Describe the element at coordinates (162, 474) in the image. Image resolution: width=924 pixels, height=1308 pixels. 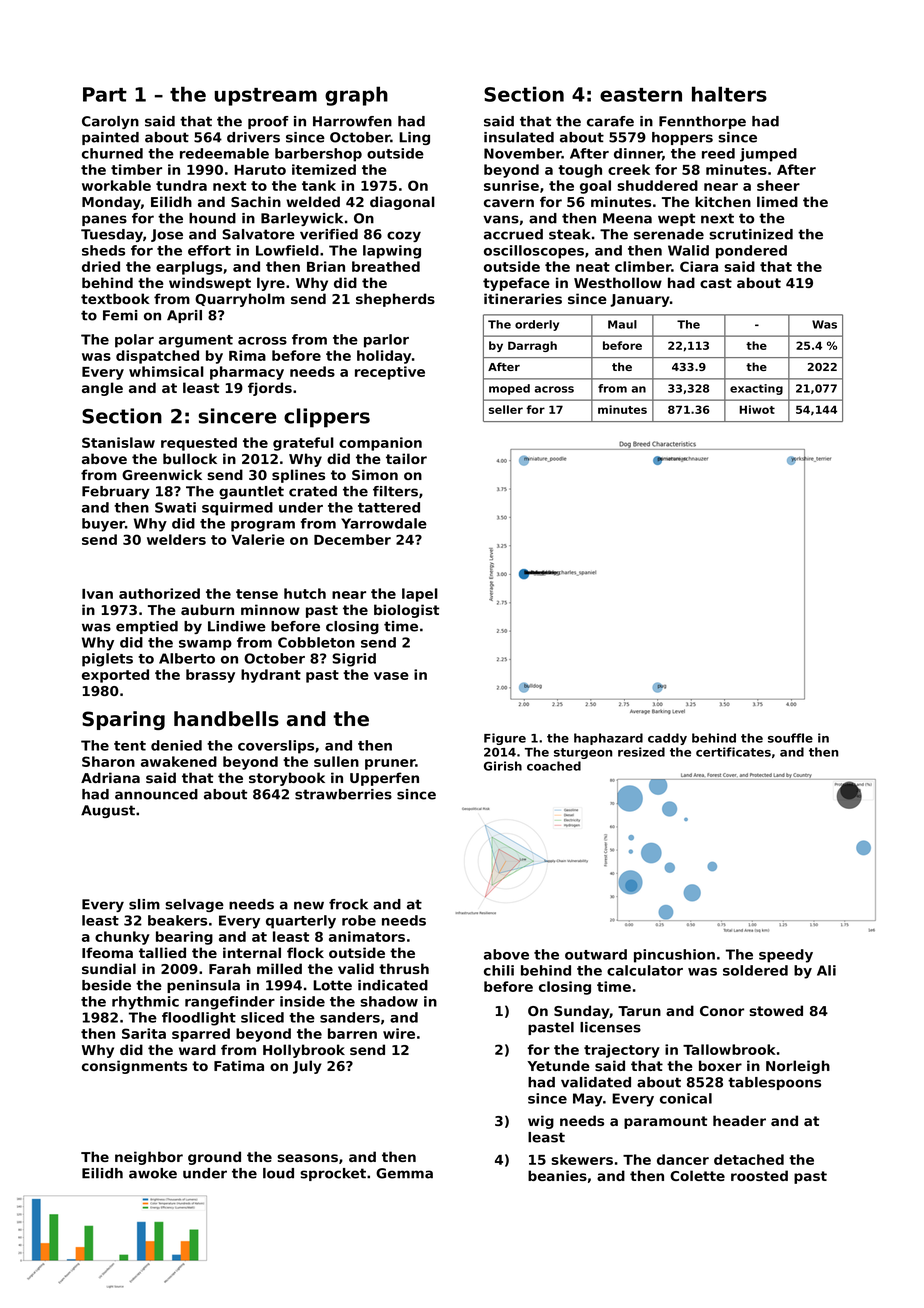
I see `Greenwick` at that location.
